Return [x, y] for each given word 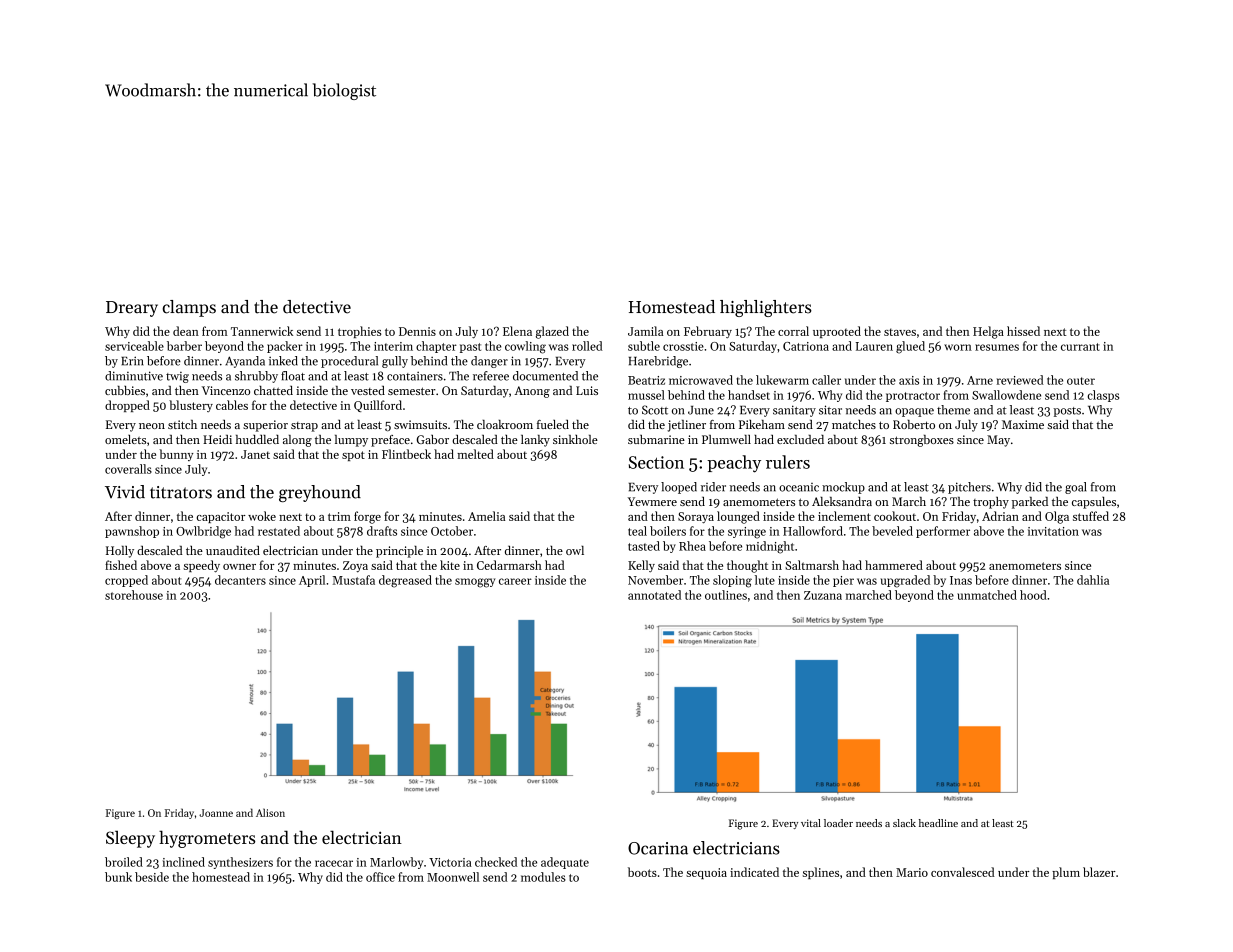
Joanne [216, 813]
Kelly [641, 566]
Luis [587, 390]
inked [283, 361]
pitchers [969, 488]
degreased [405, 581]
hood [1033, 595]
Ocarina [658, 848]
